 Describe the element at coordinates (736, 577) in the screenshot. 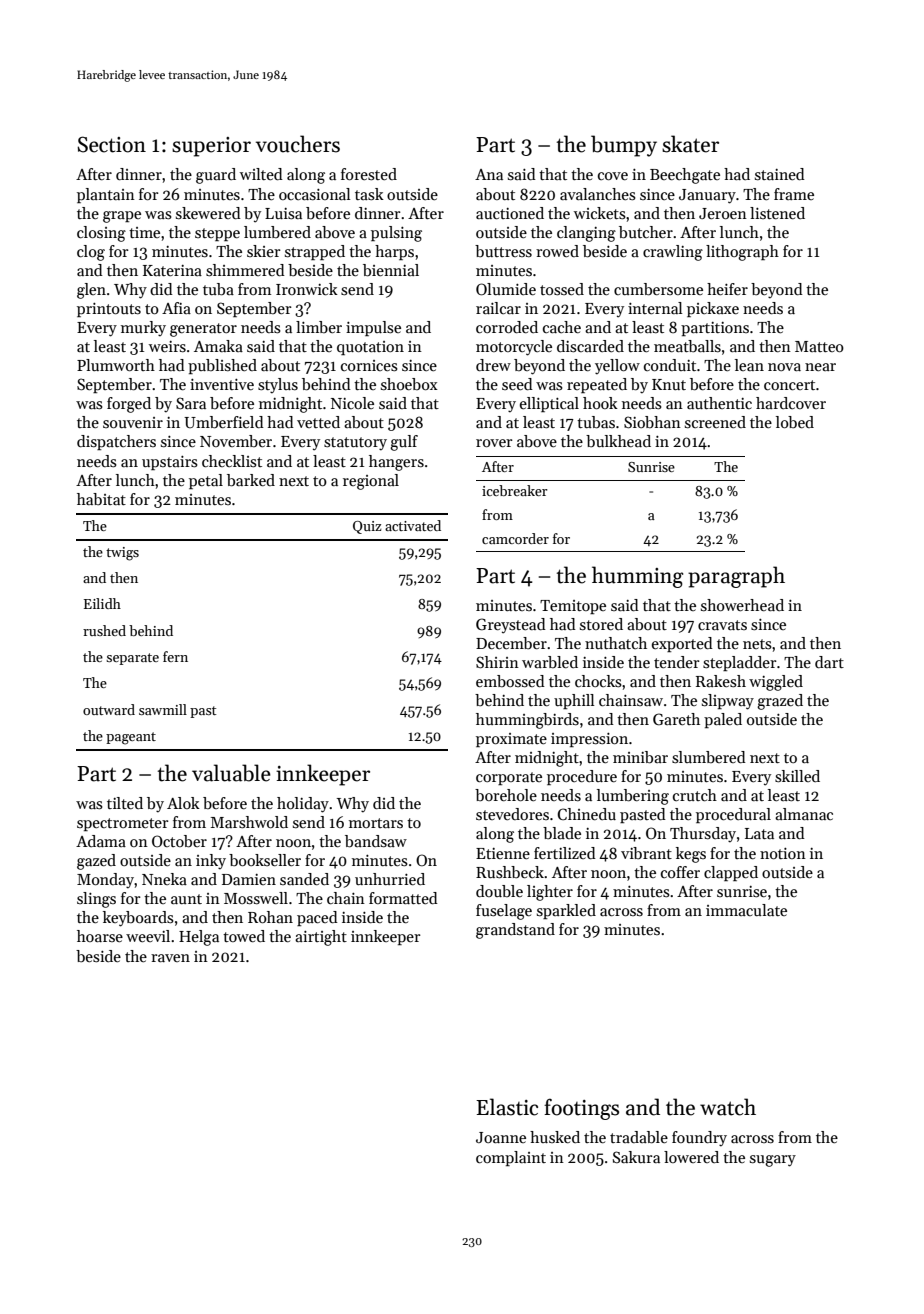

I see `paragraph` at that location.
